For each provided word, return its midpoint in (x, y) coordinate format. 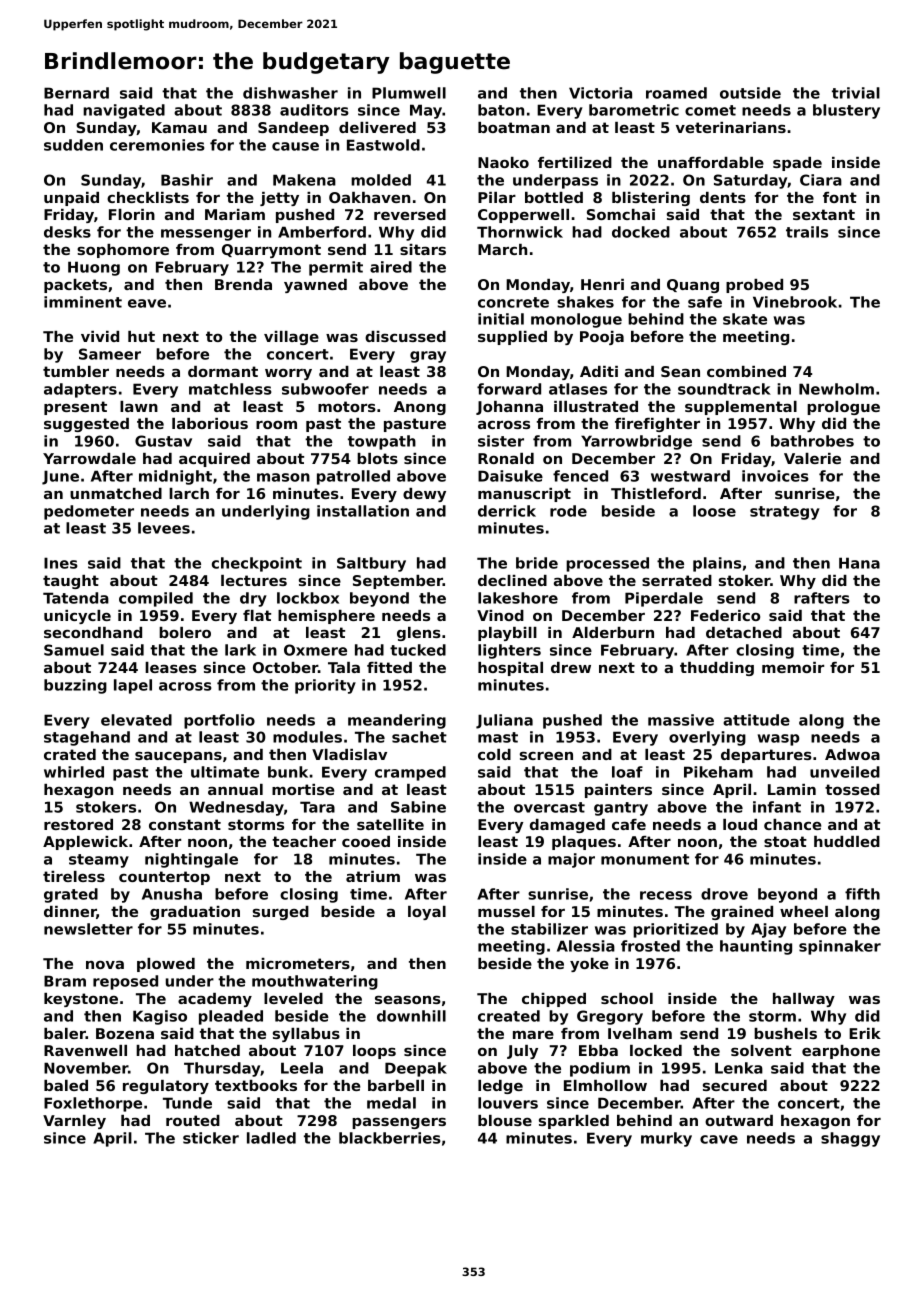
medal (391, 1103)
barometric (634, 110)
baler (65, 1033)
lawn (139, 406)
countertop (164, 878)
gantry (621, 809)
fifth (862, 894)
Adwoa (852, 754)
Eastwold (383, 145)
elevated (136, 720)
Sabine (418, 807)
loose (714, 511)
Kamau (179, 127)
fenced (580, 476)
